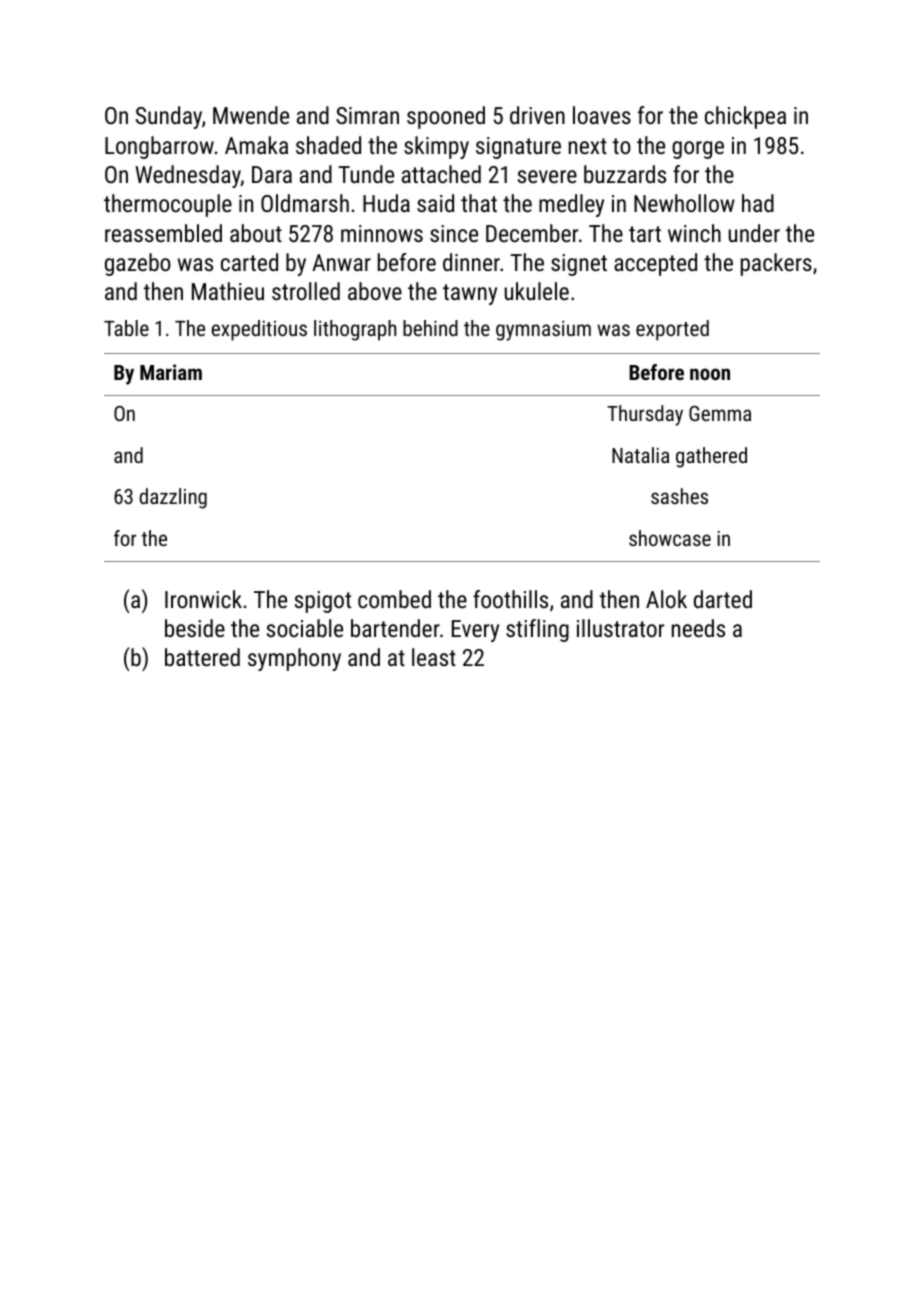 The height and width of the document is (1311, 924). What do you see at coordinates (272, 174) in the document?
I see `Dara` at bounding box center [272, 174].
